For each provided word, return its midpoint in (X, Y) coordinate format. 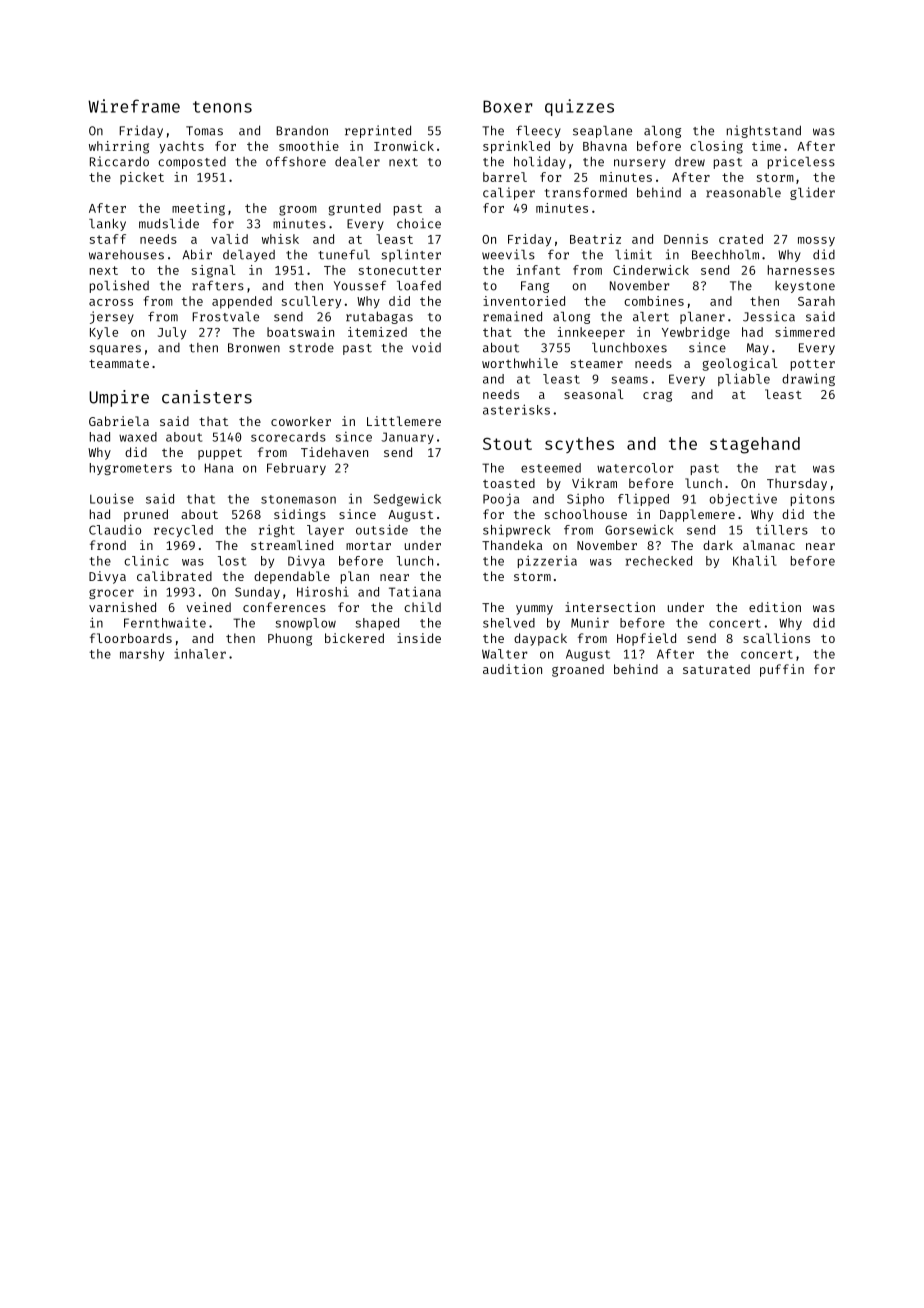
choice (419, 223)
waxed (138, 437)
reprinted (378, 131)
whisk (280, 239)
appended (242, 302)
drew (690, 162)
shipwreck (517, 531)
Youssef (360, 285)
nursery (640, 164)
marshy (142, 655)
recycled (183, 531)
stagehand (755, 445)
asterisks (516, 409)
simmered (805, 332)
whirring (119, 147)
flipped (643, 500)
